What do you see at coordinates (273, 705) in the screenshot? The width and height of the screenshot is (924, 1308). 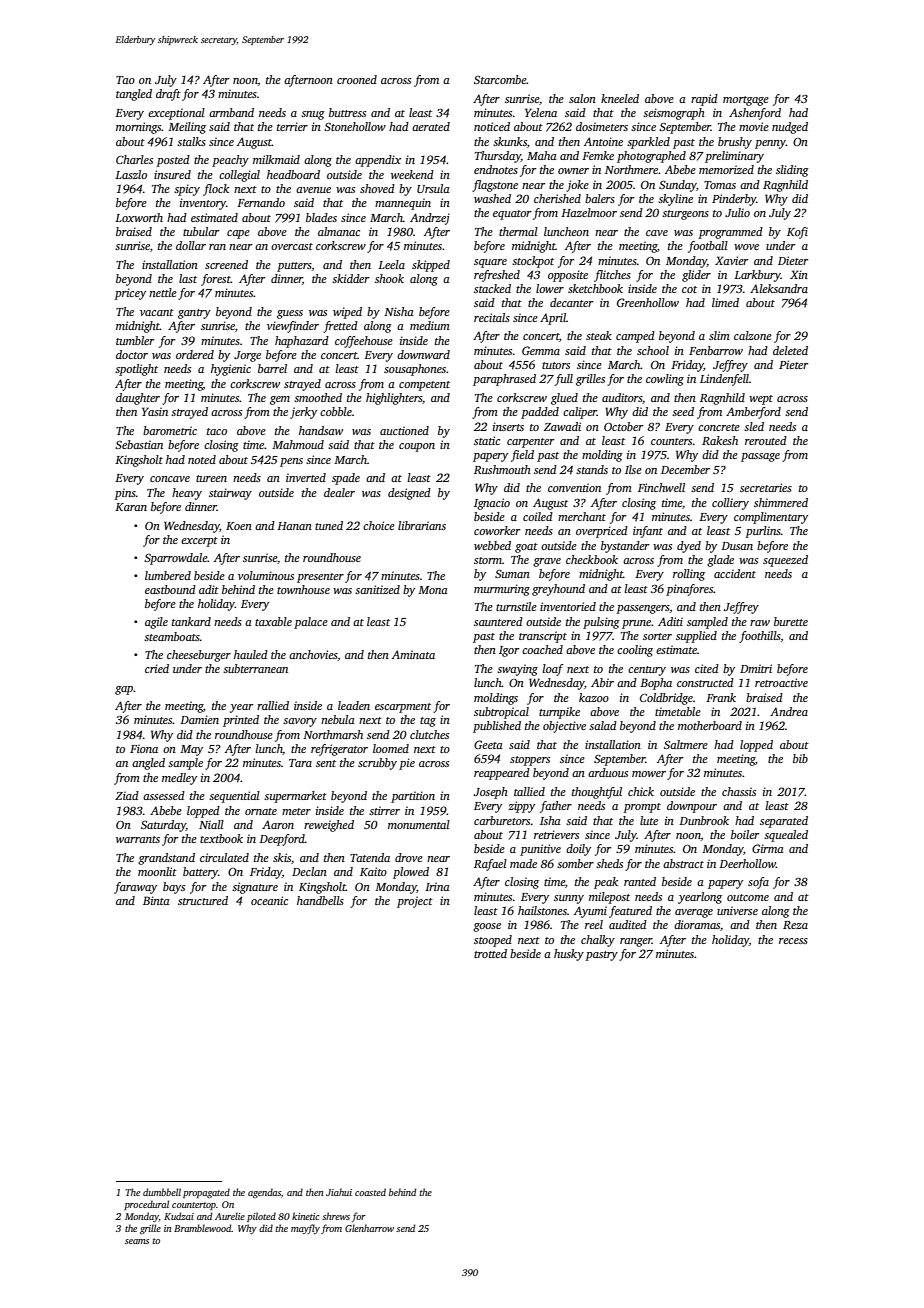 I see `rallied` at bounding box center [273, 705].
